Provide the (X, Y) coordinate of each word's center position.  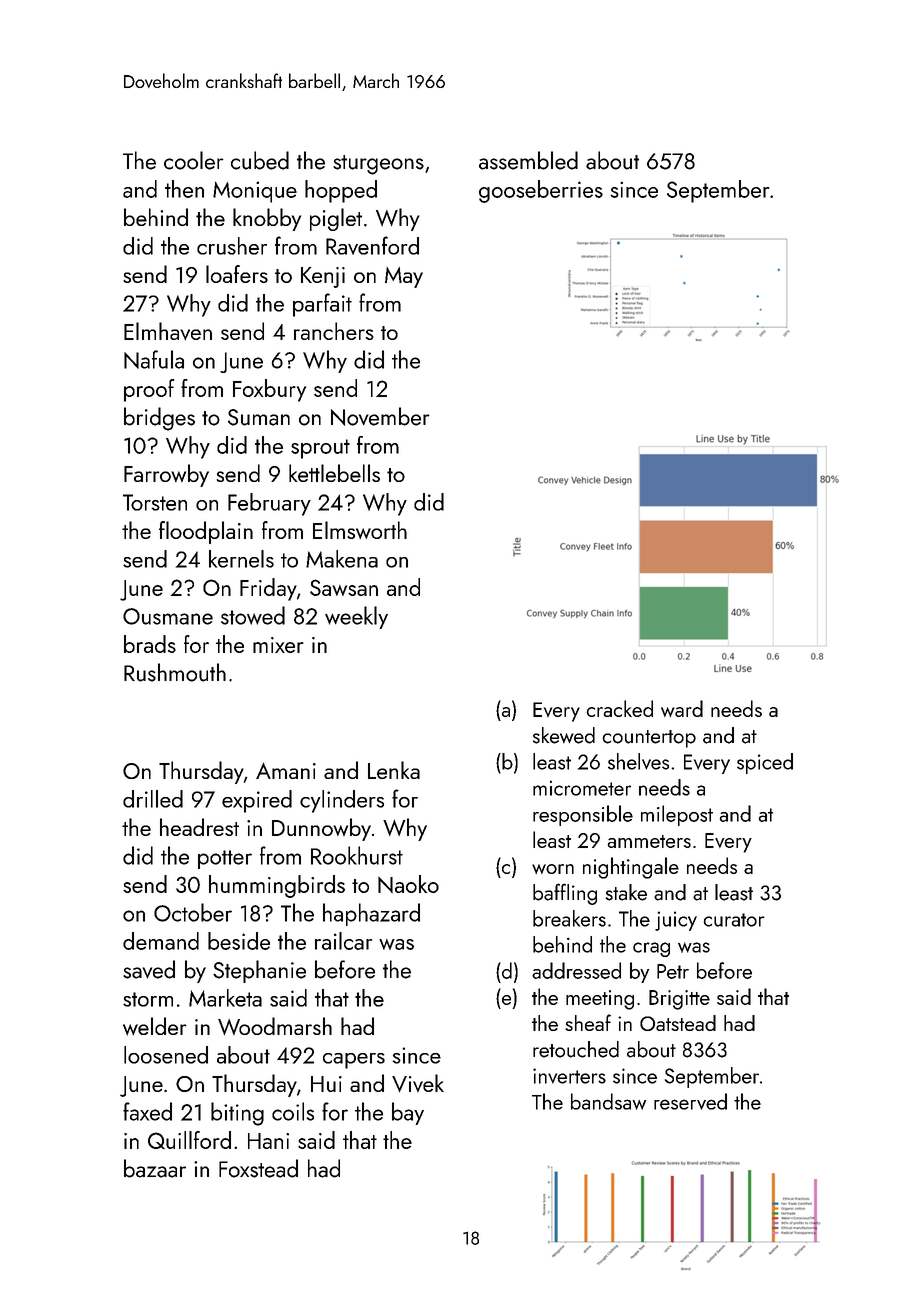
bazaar (155, 1168)
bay (408, 1113)
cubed (260, 160)
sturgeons (378, 165)
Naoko (408, 884)
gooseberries (541, 191)
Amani (286, 771)
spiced (765, 763)
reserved (690, 1101)
